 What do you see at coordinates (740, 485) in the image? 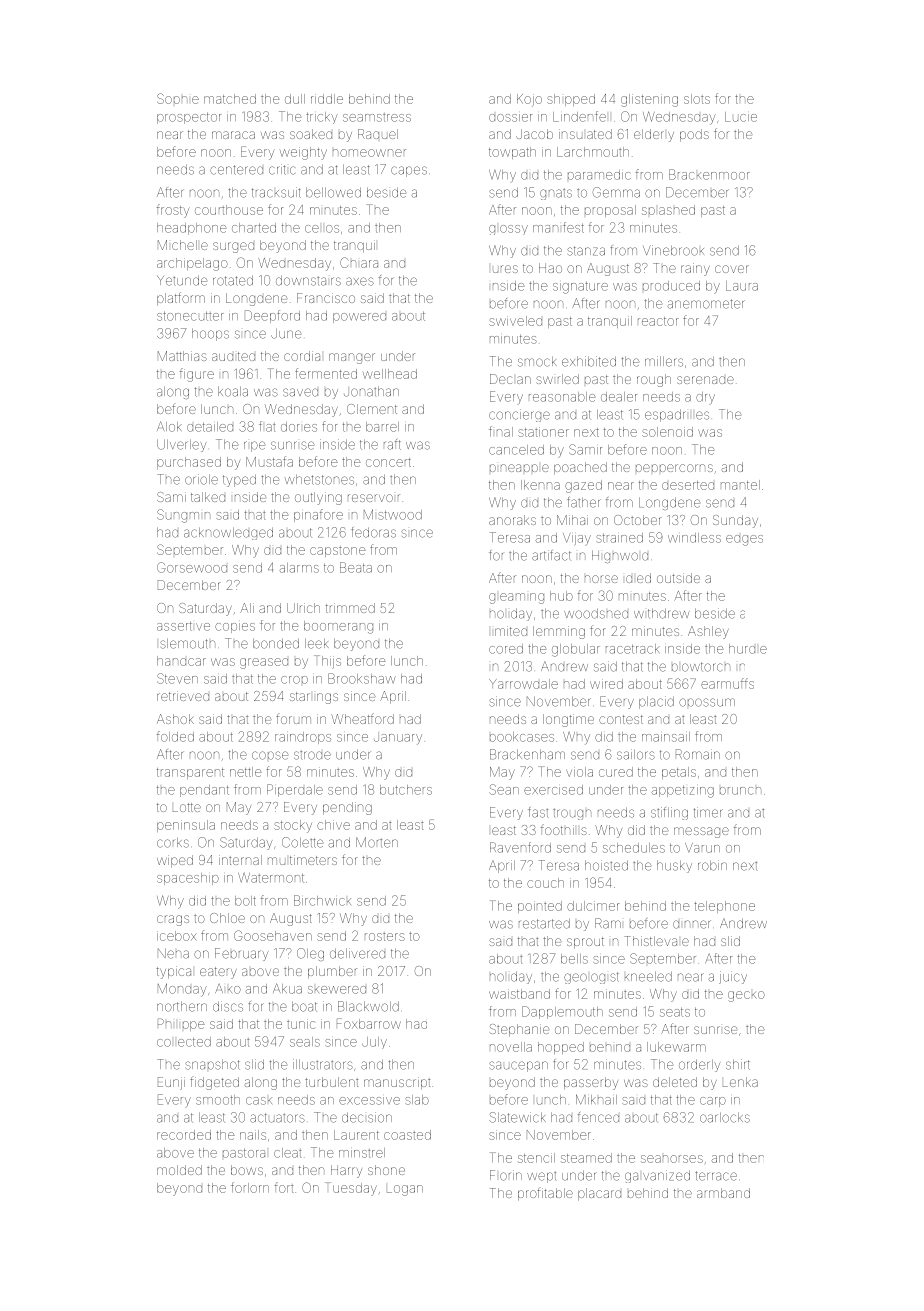
I see `mantel` at bounding box center [740, 485].
